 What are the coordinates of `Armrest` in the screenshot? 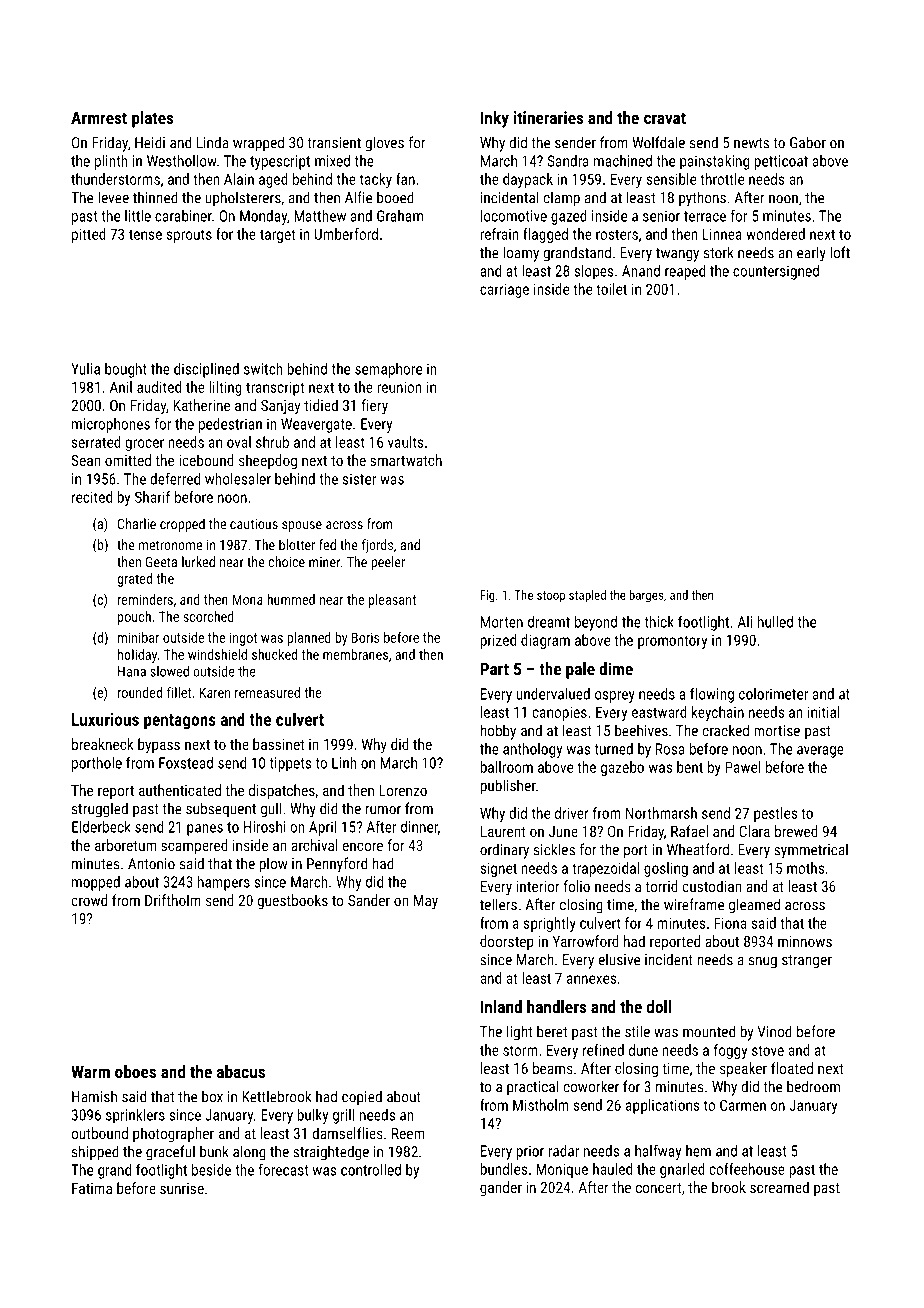 It's located at (99, 117).
